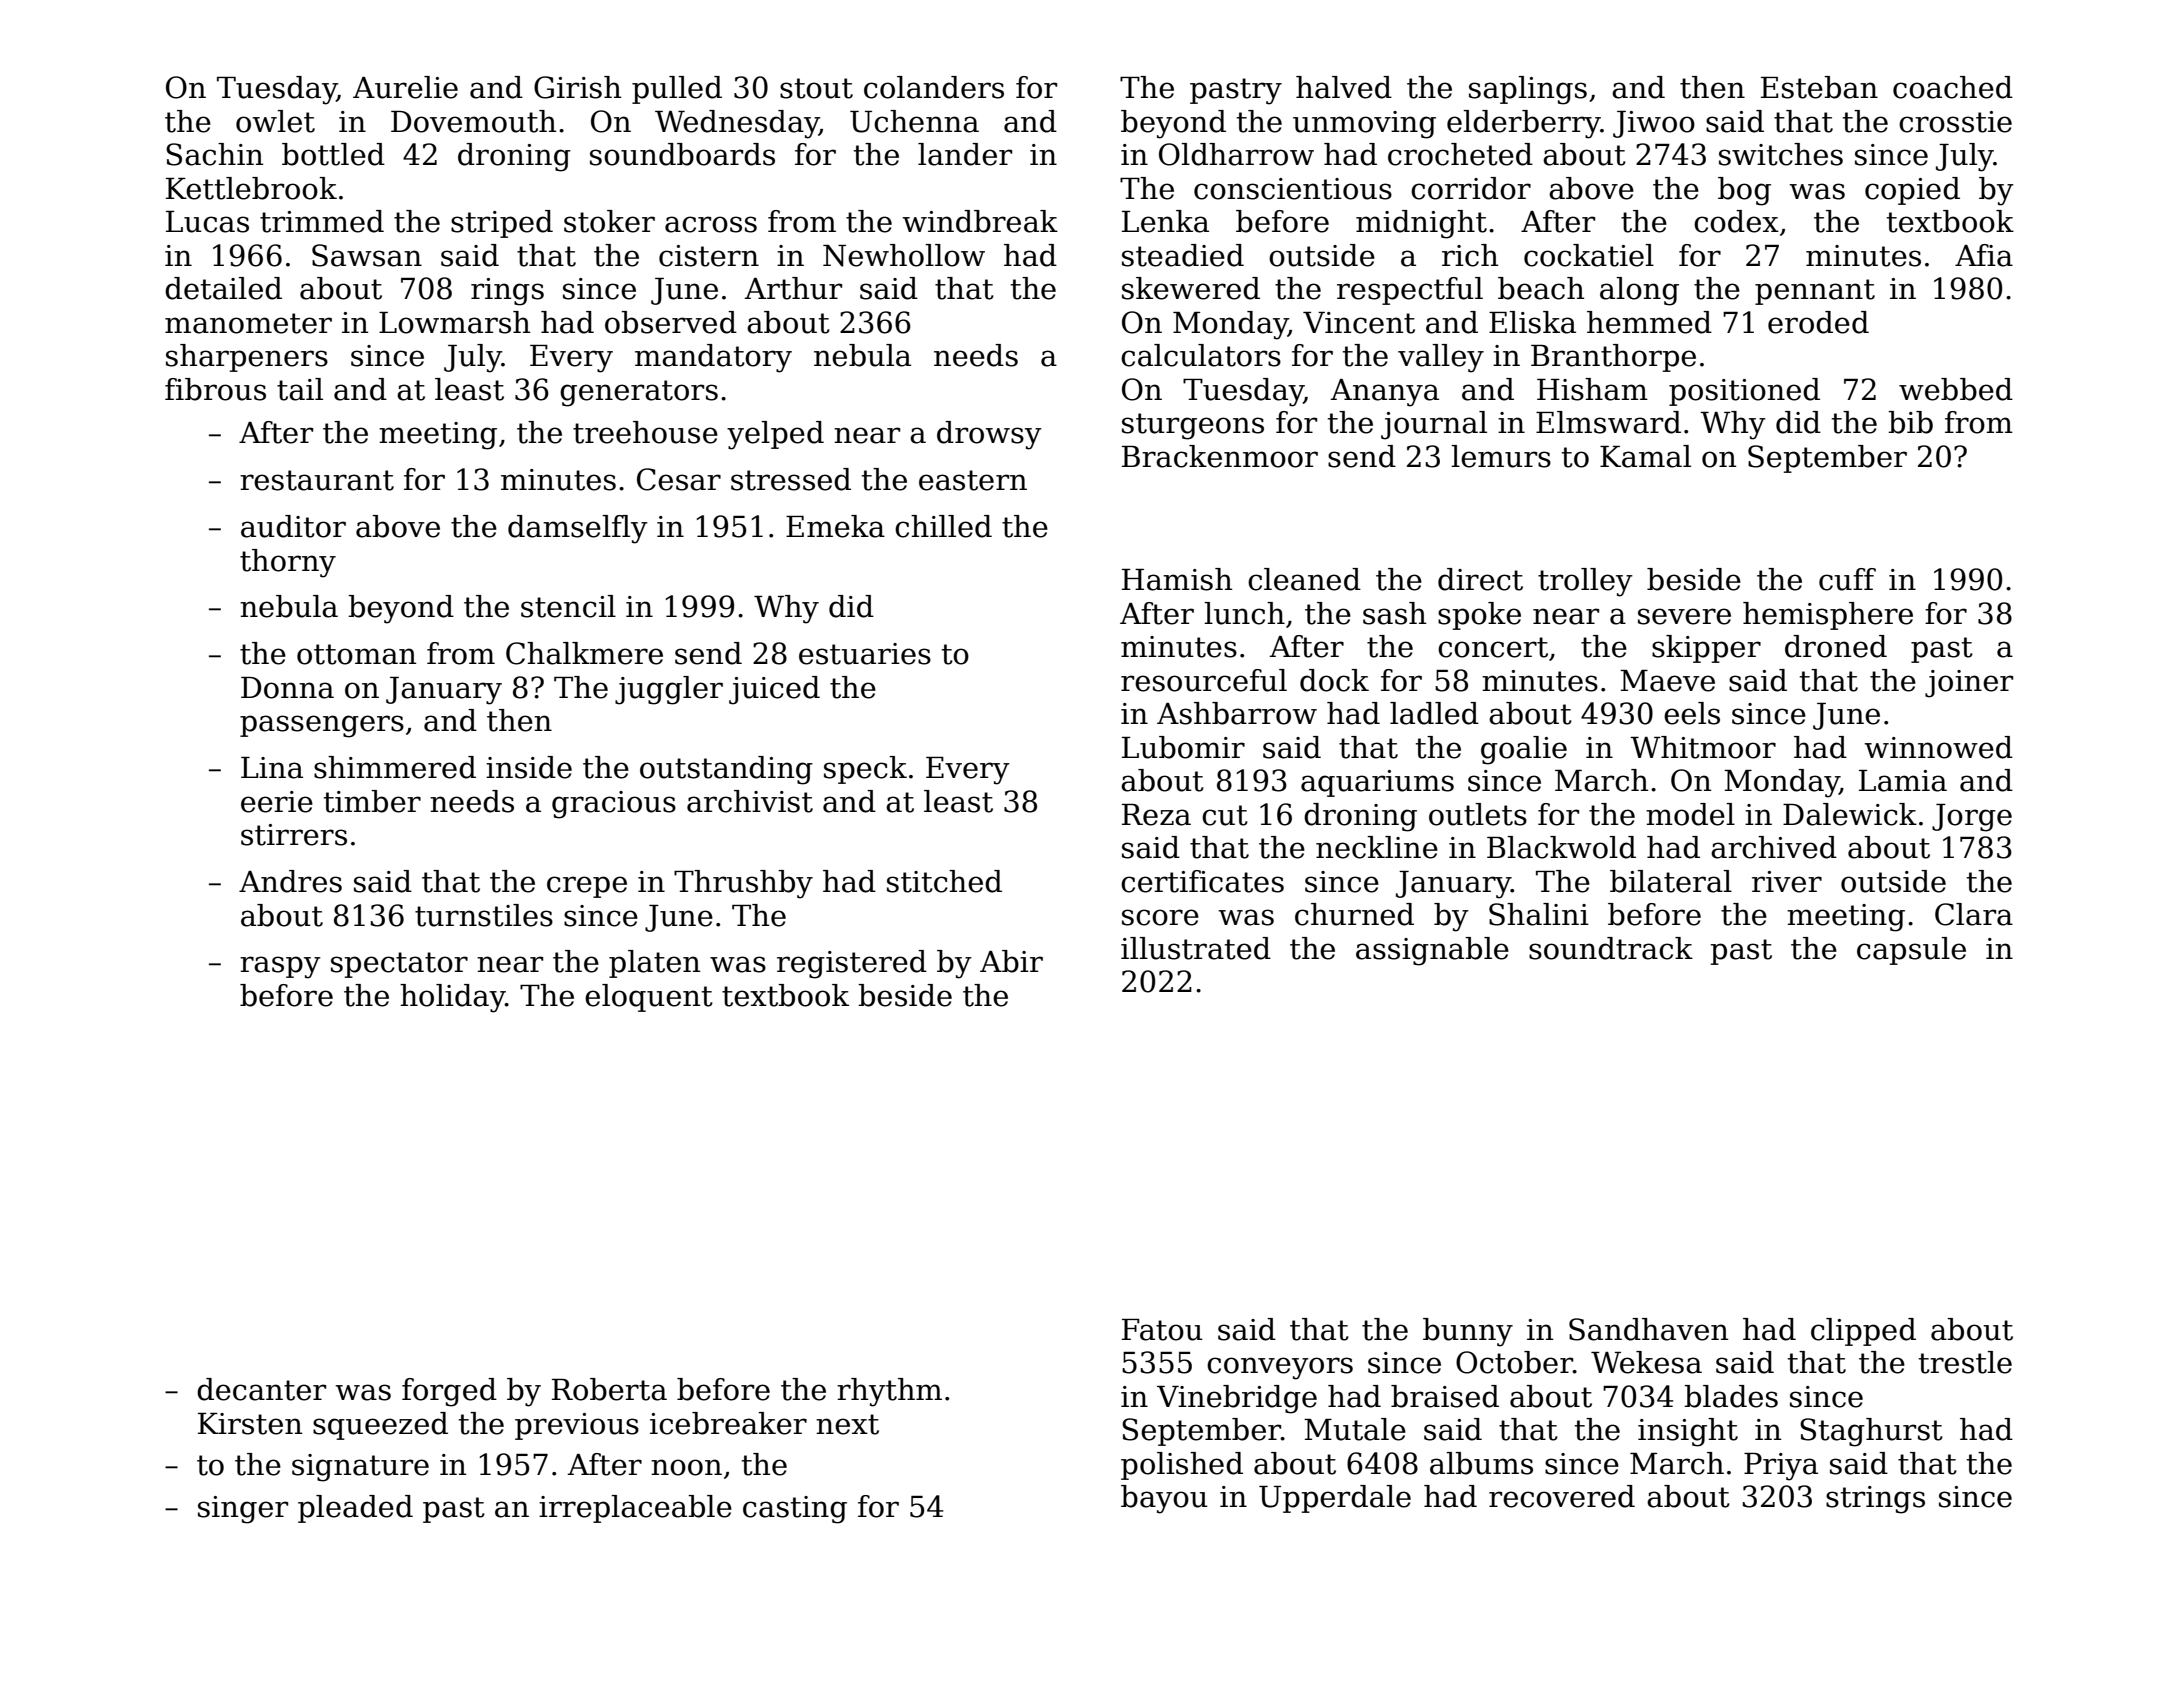  I want to click on Priya, so click(1781, 1467).
